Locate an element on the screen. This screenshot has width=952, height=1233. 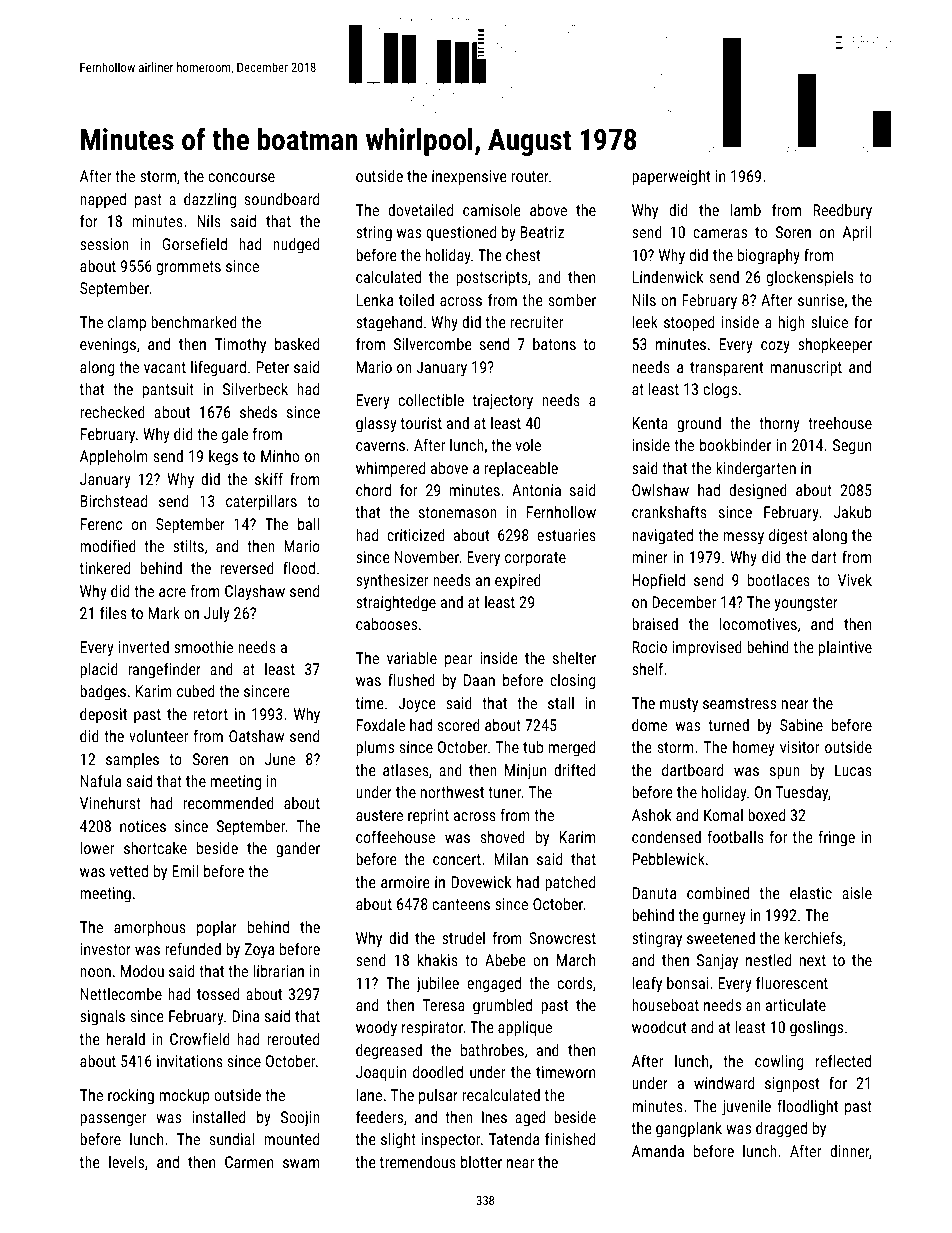
corporate is located at coordinates (535, 559).
